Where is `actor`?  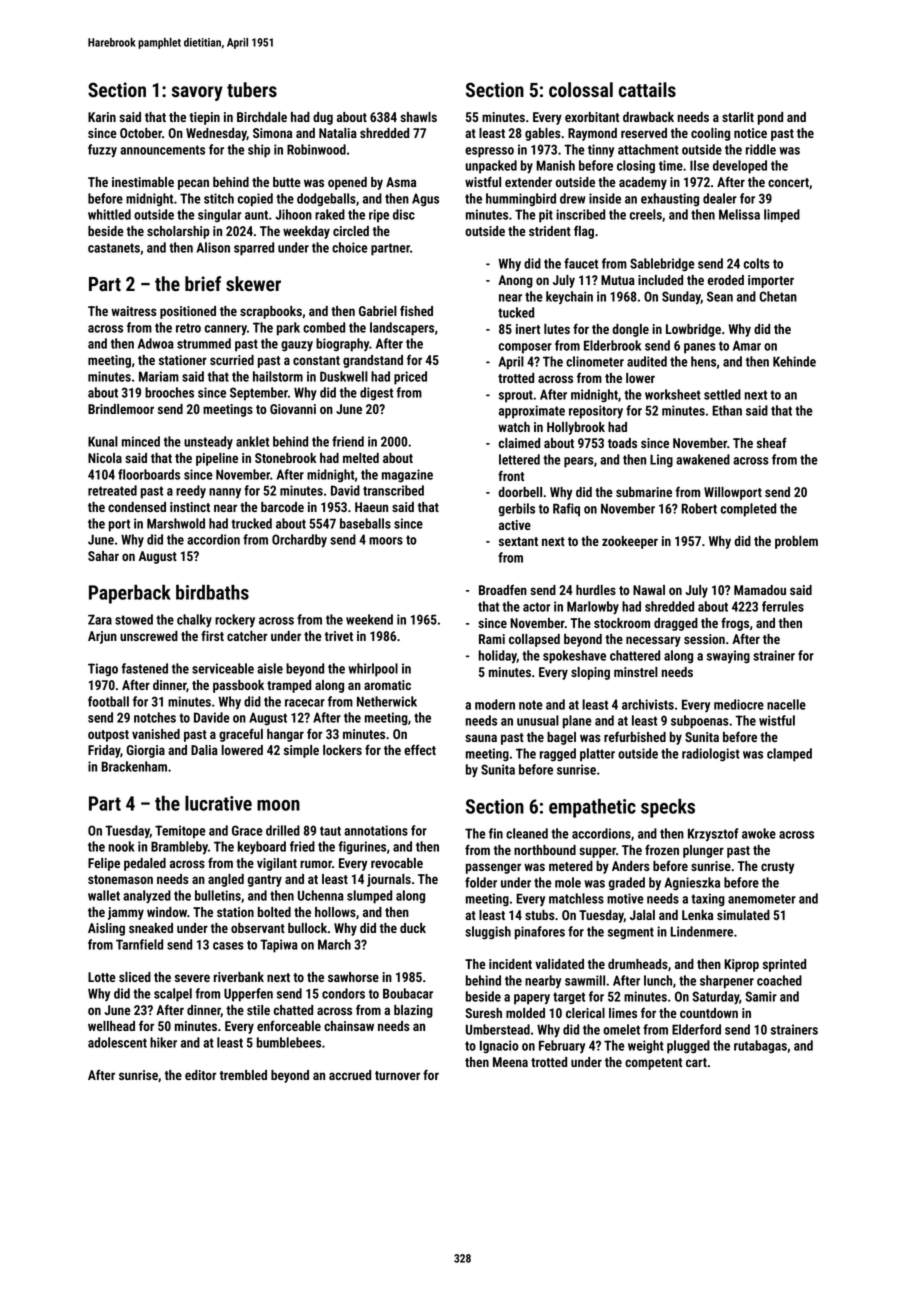
actor is located at coordinates (536, 607).
